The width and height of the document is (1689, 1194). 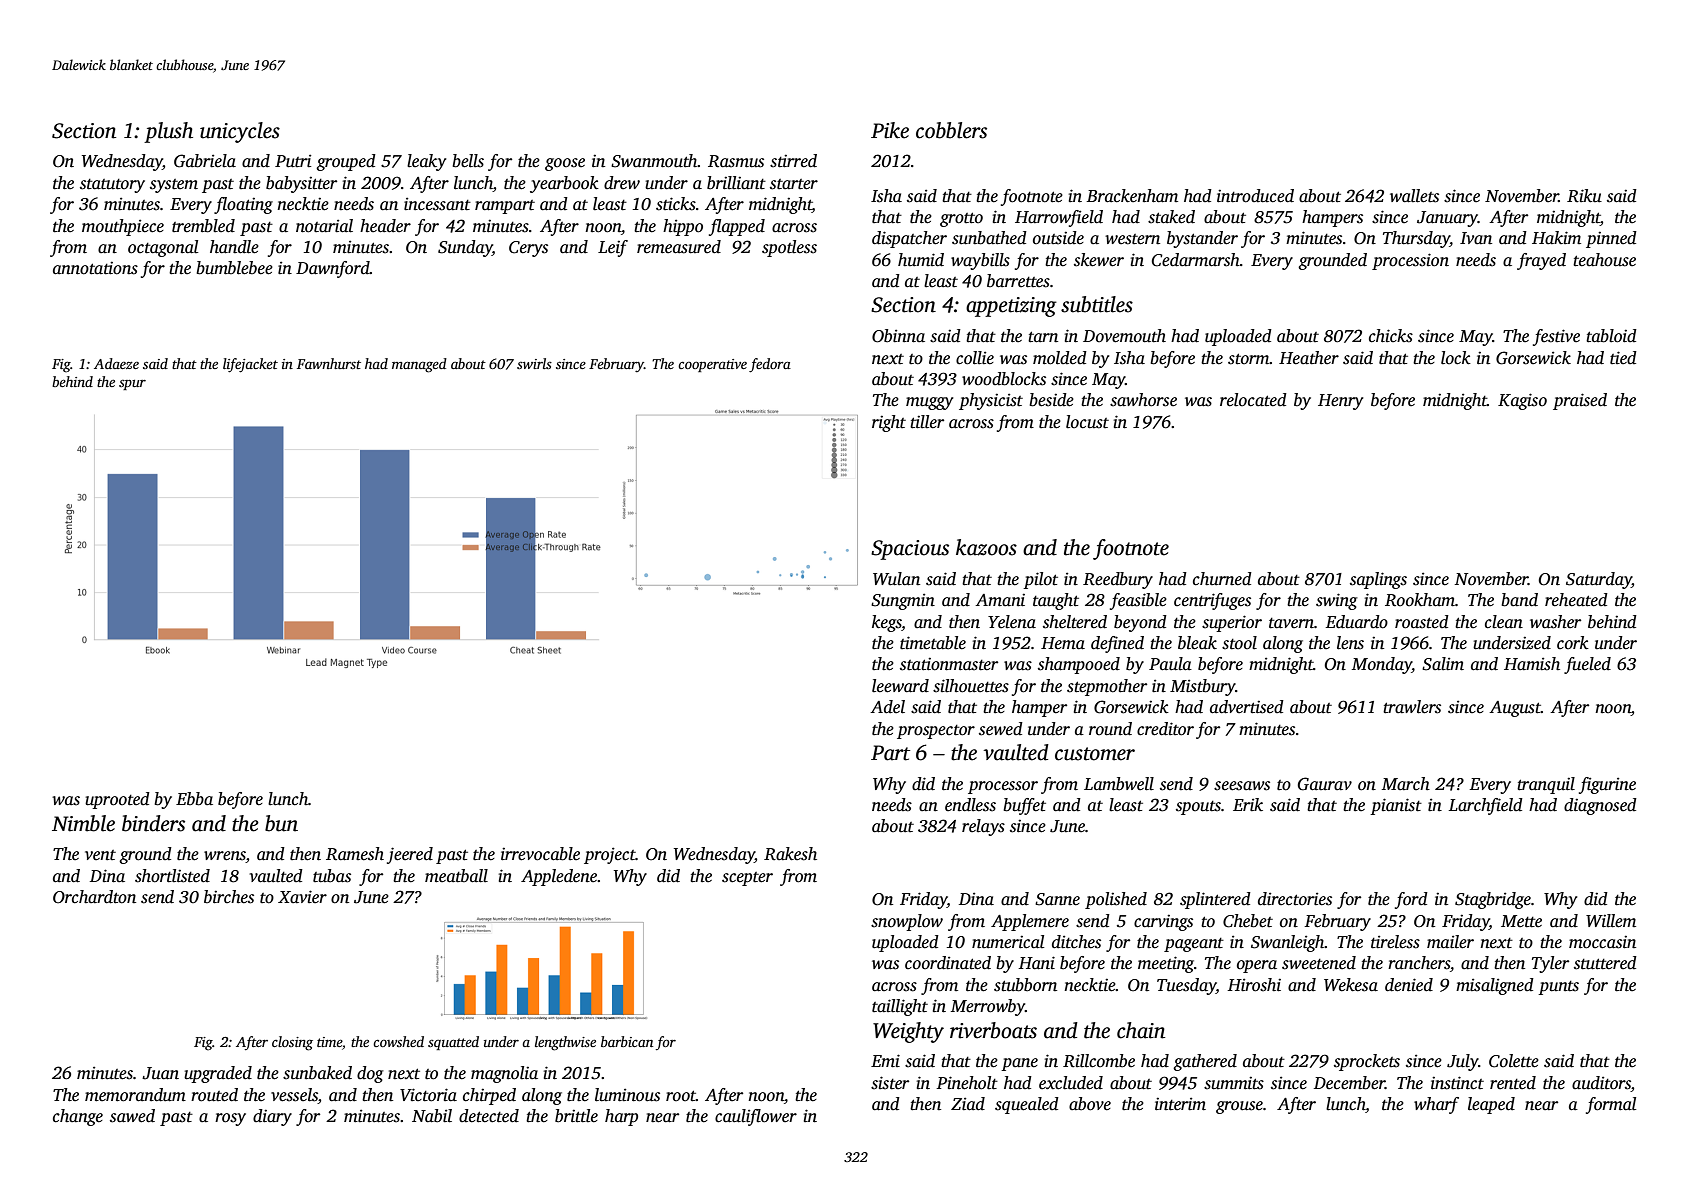 I want to click on Ebba, so click(x=194, y=799).
